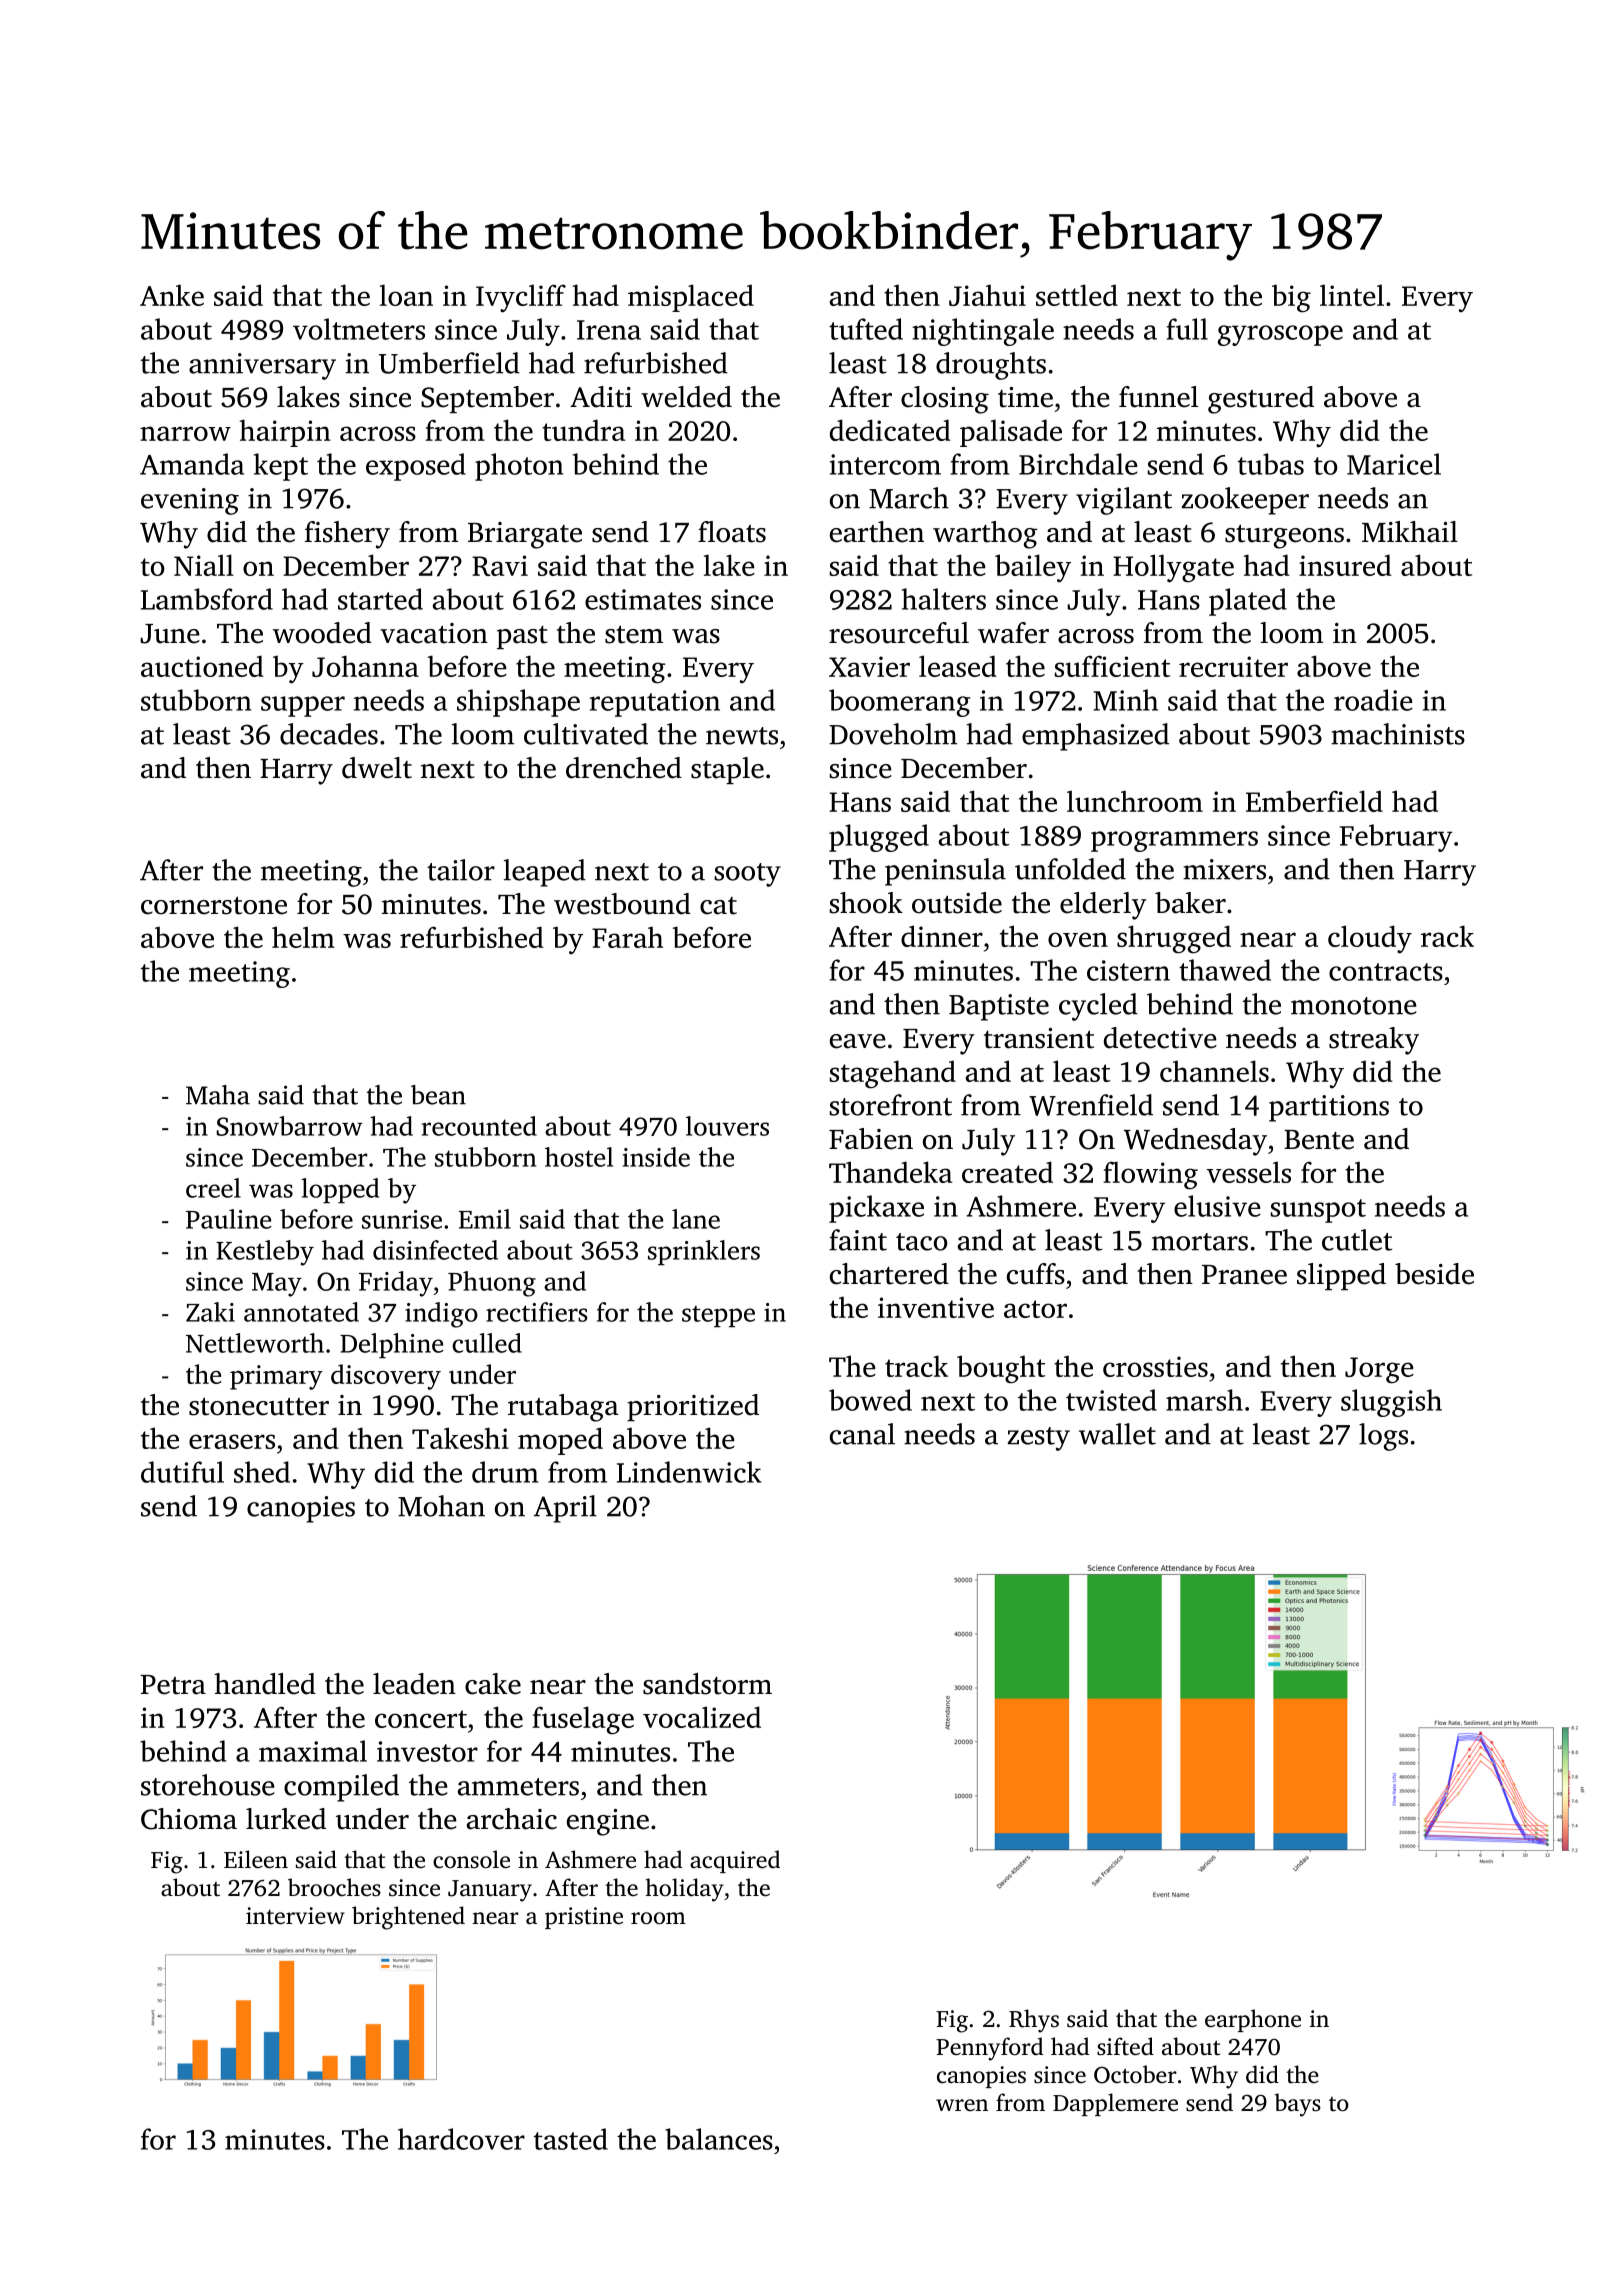  Describe the element at coordinates (571, 2139) in the page. I see `tasted` at that location.
